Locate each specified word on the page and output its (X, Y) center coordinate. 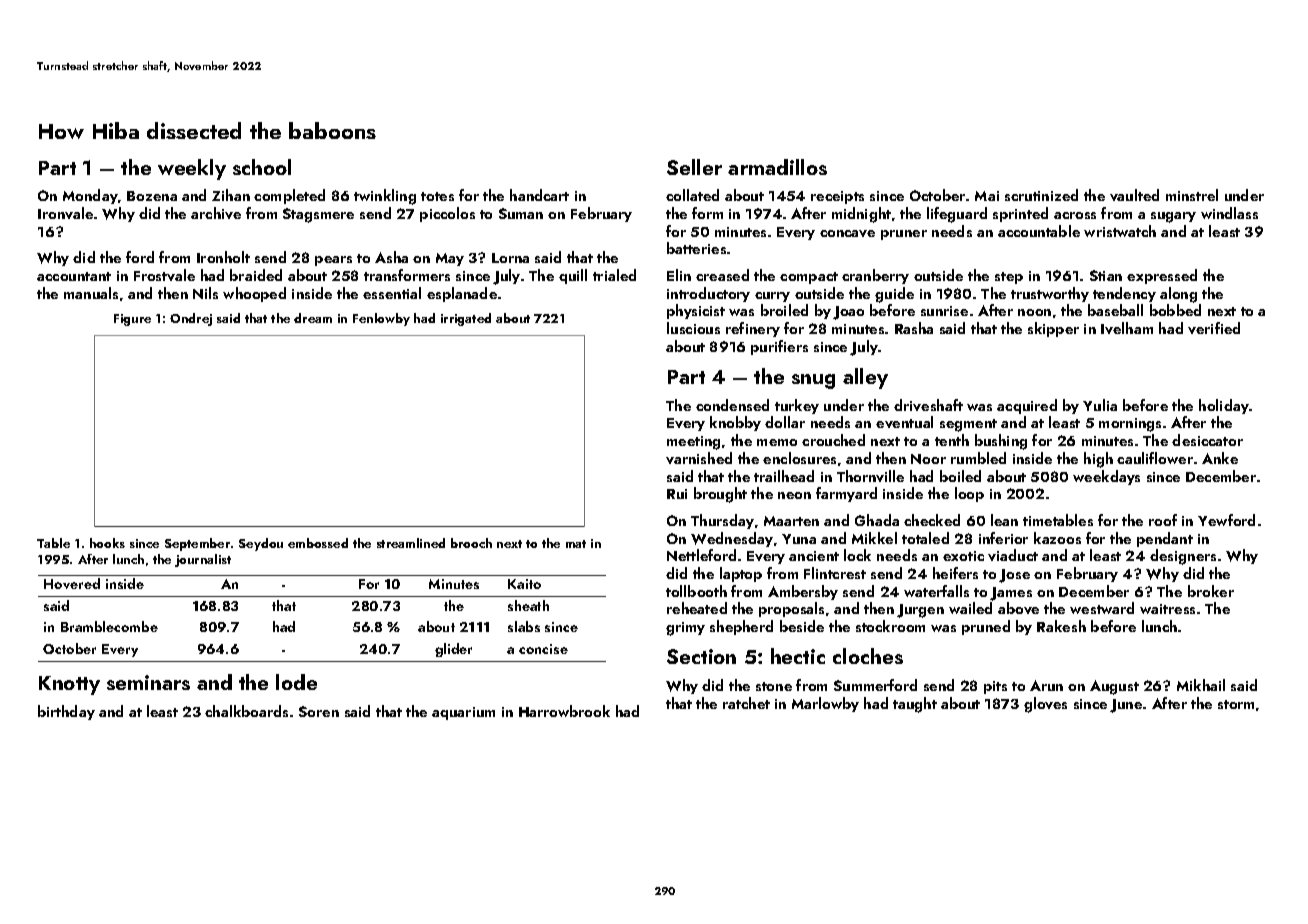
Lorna (510, 258)
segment (968, 425)
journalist (203, 560)
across (1075, 215)
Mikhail (1201, 685)
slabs (524, 626)
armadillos (777, 167)
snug (813, 381)
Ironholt (223, 257)
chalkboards (246, 711)
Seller (694, 167)
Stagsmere (318, 215)
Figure (132, 320)
